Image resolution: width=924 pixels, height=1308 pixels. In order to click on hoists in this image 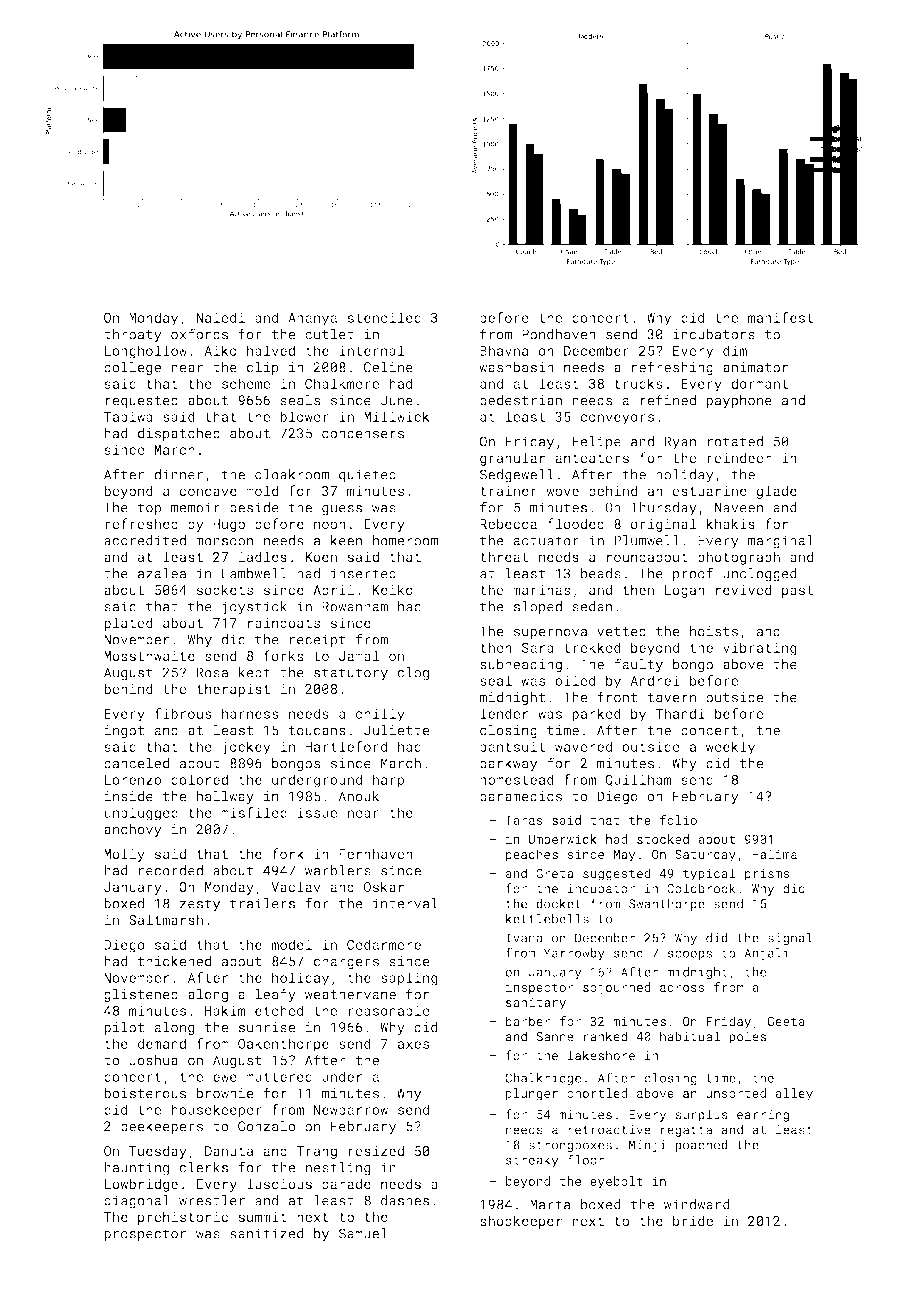, I will do `click(714, 631)`.
